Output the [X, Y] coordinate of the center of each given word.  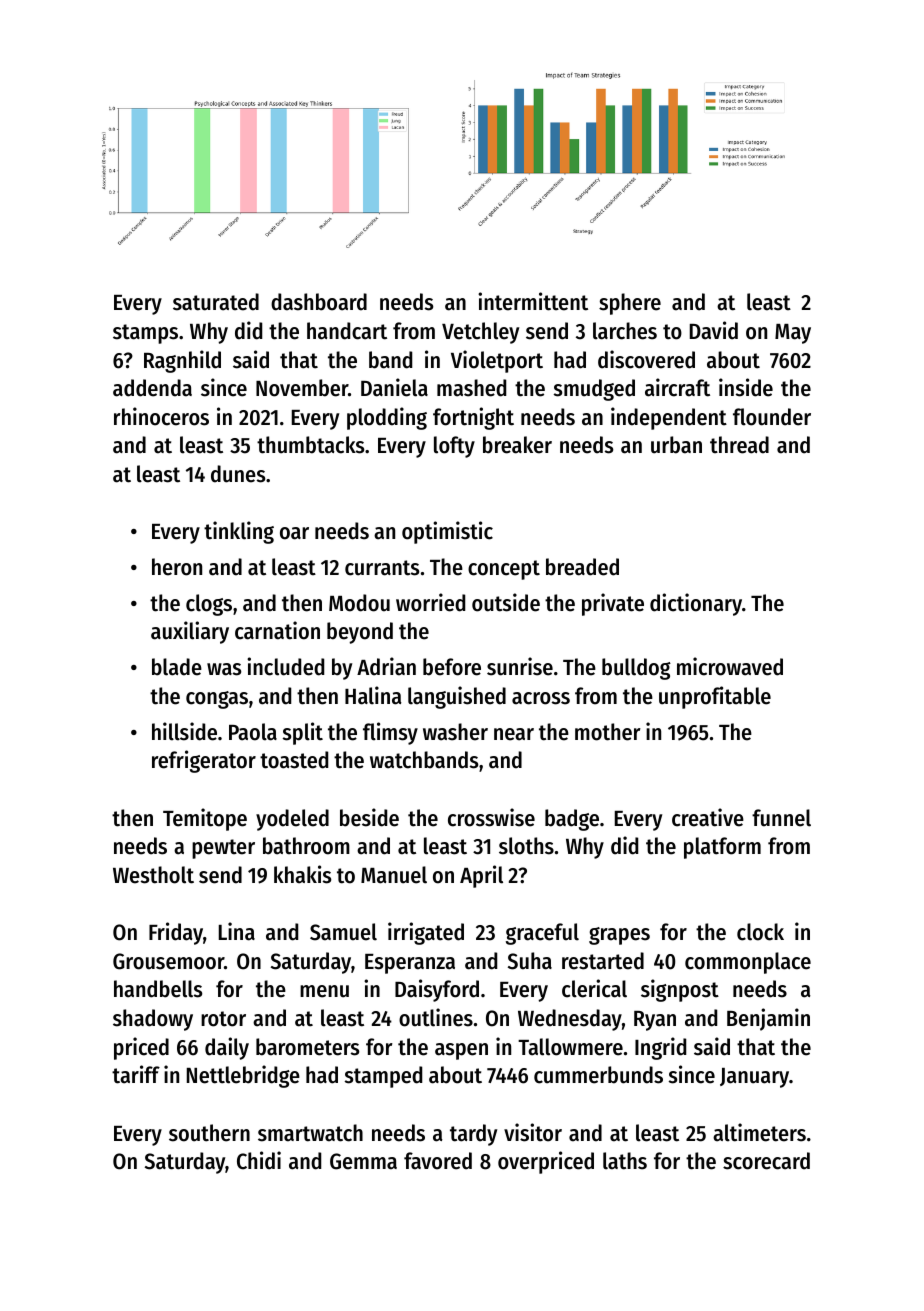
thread [739, 445]
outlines [436, 1017]
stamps [145, 334]
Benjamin [768, 1019]
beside [369, 817]
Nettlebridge [243, 1076]
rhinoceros [161, 416]
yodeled [292, 820]
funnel [781, 818]
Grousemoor [168, 961]
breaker [517, 445]
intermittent [533, 301]
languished [457, 697]
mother [608, 732]
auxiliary [190, 632]
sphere [630, 304]
